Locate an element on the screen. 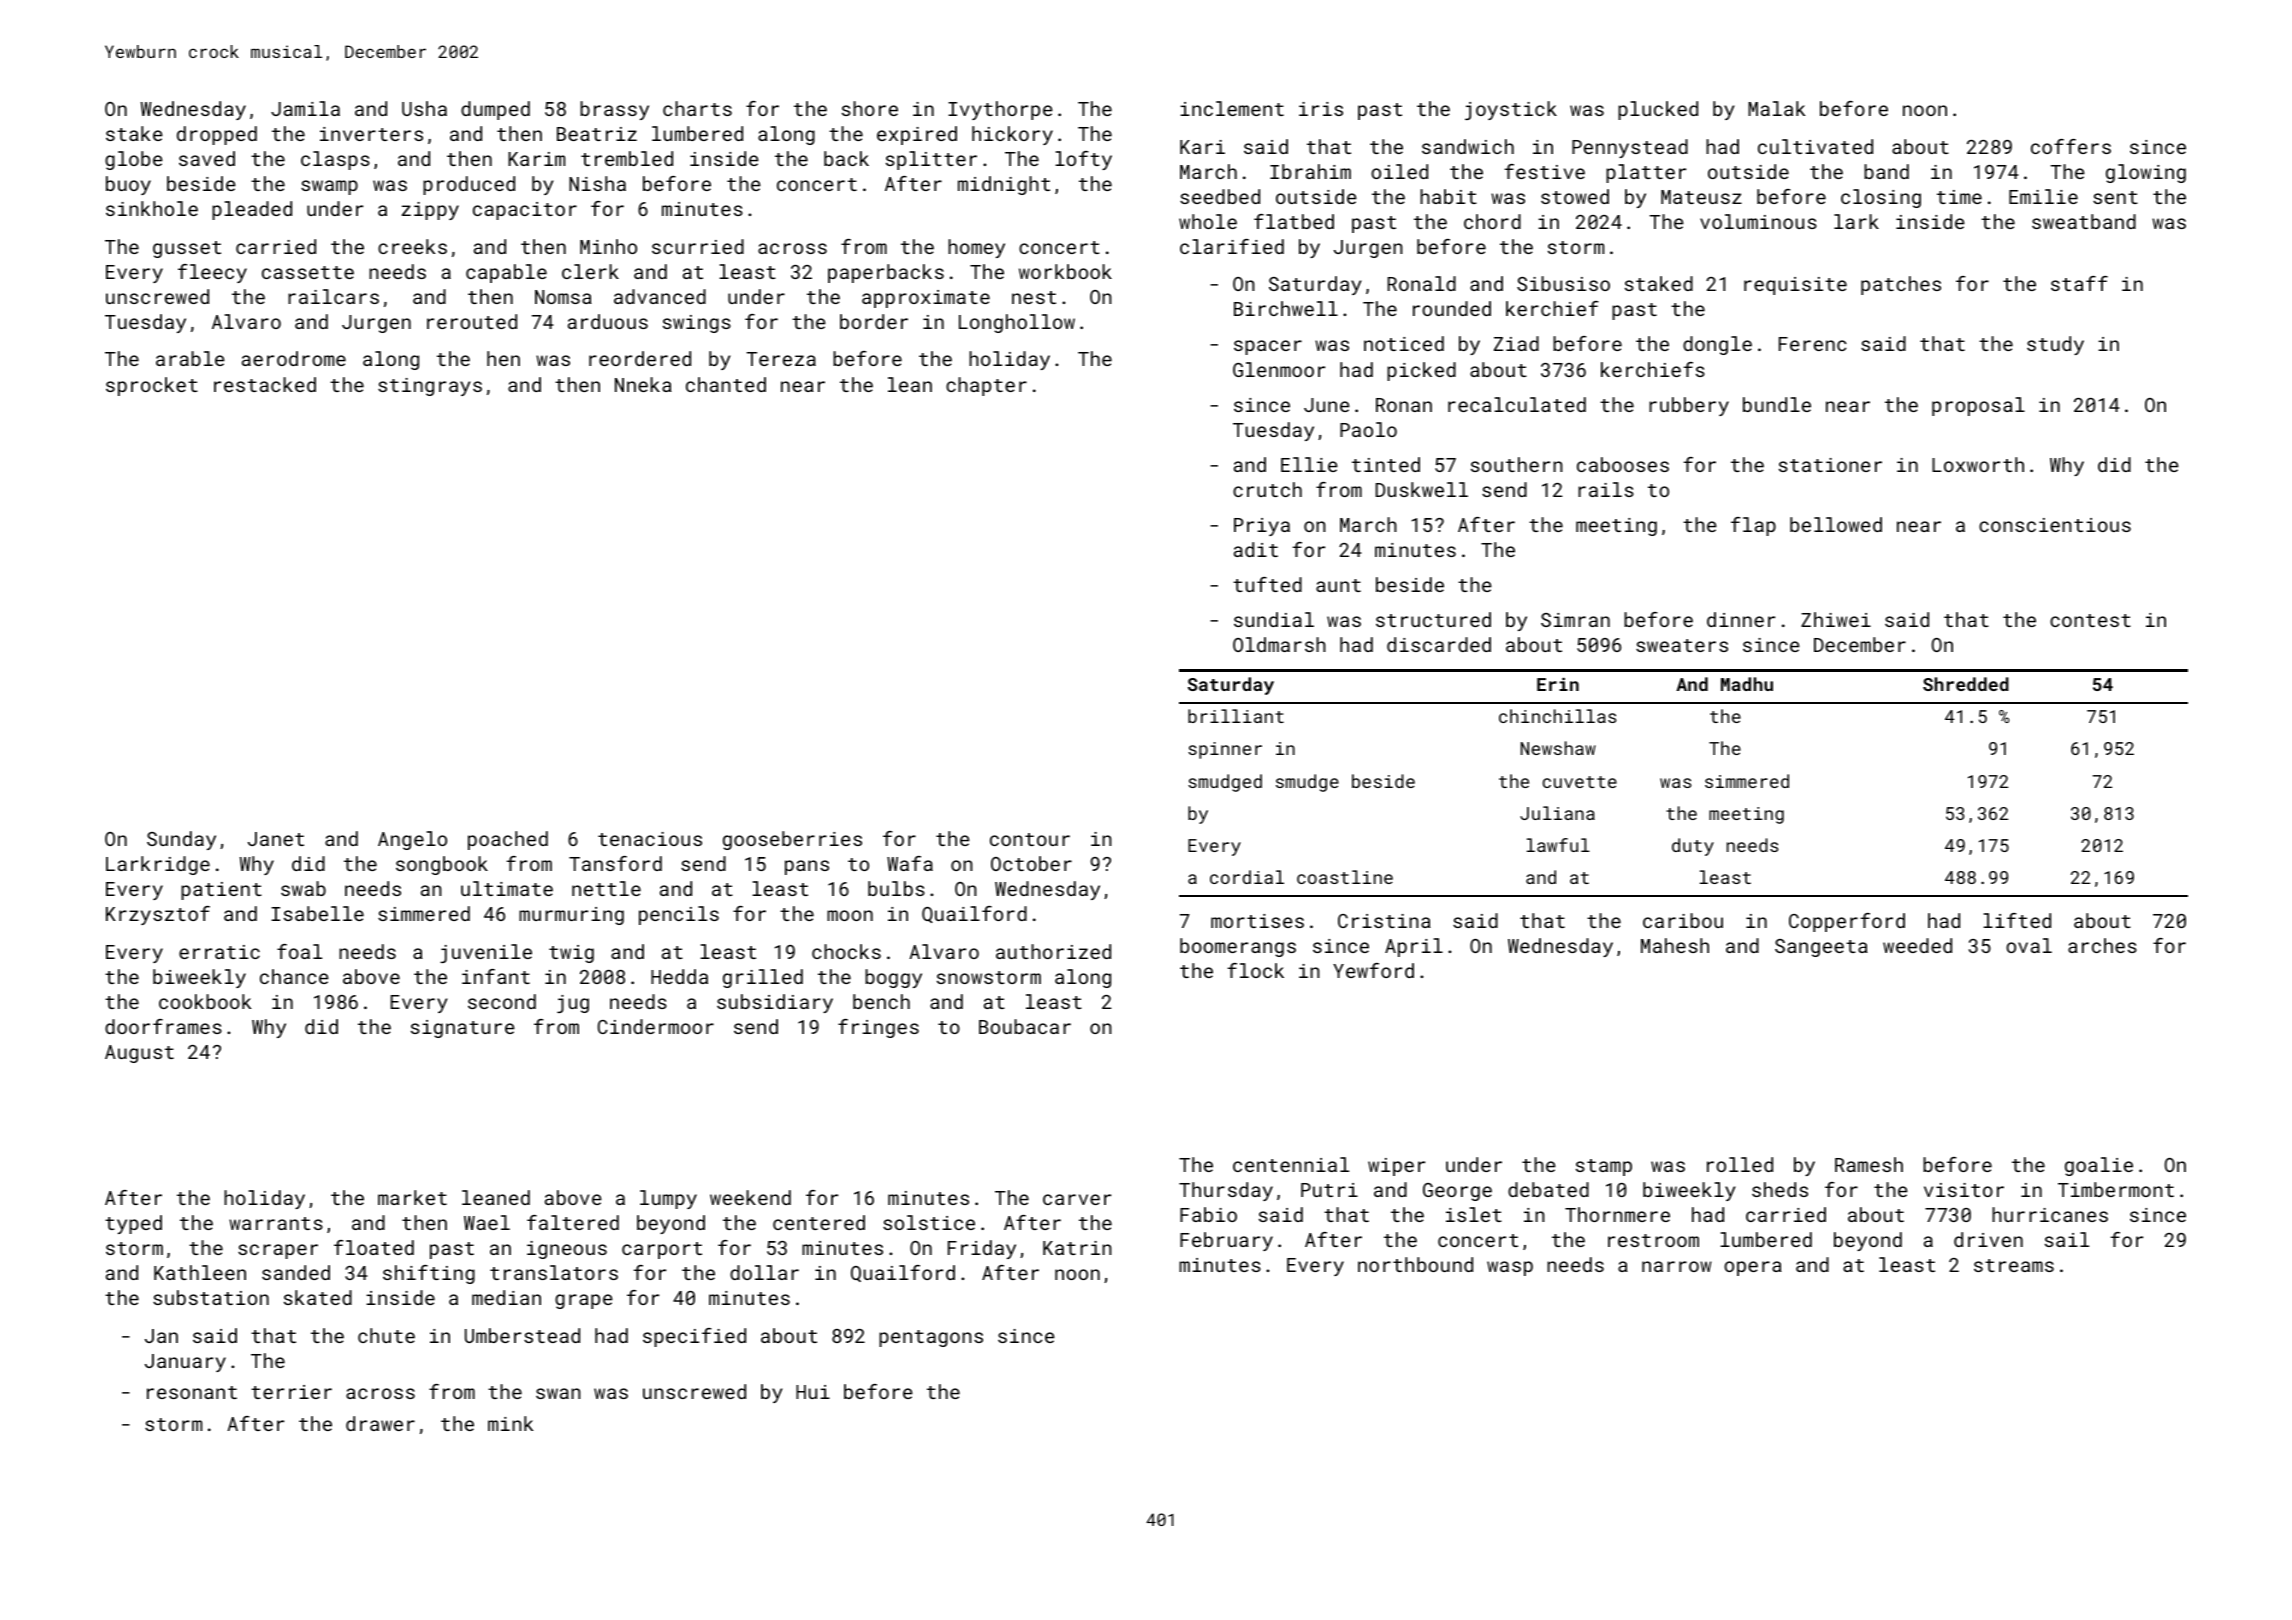  clarified is located at coordinates (1232, 246).
